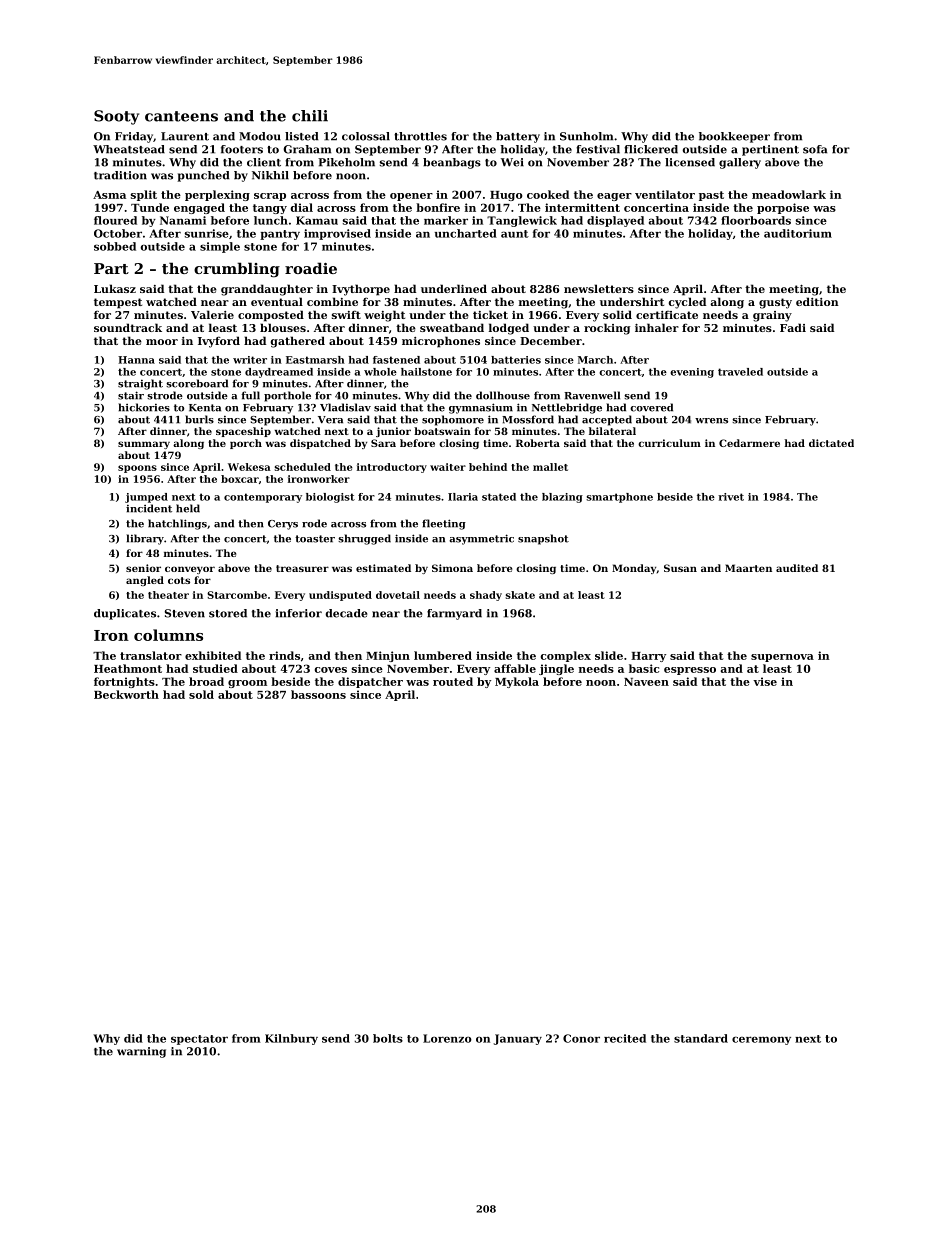  Describe the element at coordinates (420, 136) in the page. I see `throttles` at that location.
